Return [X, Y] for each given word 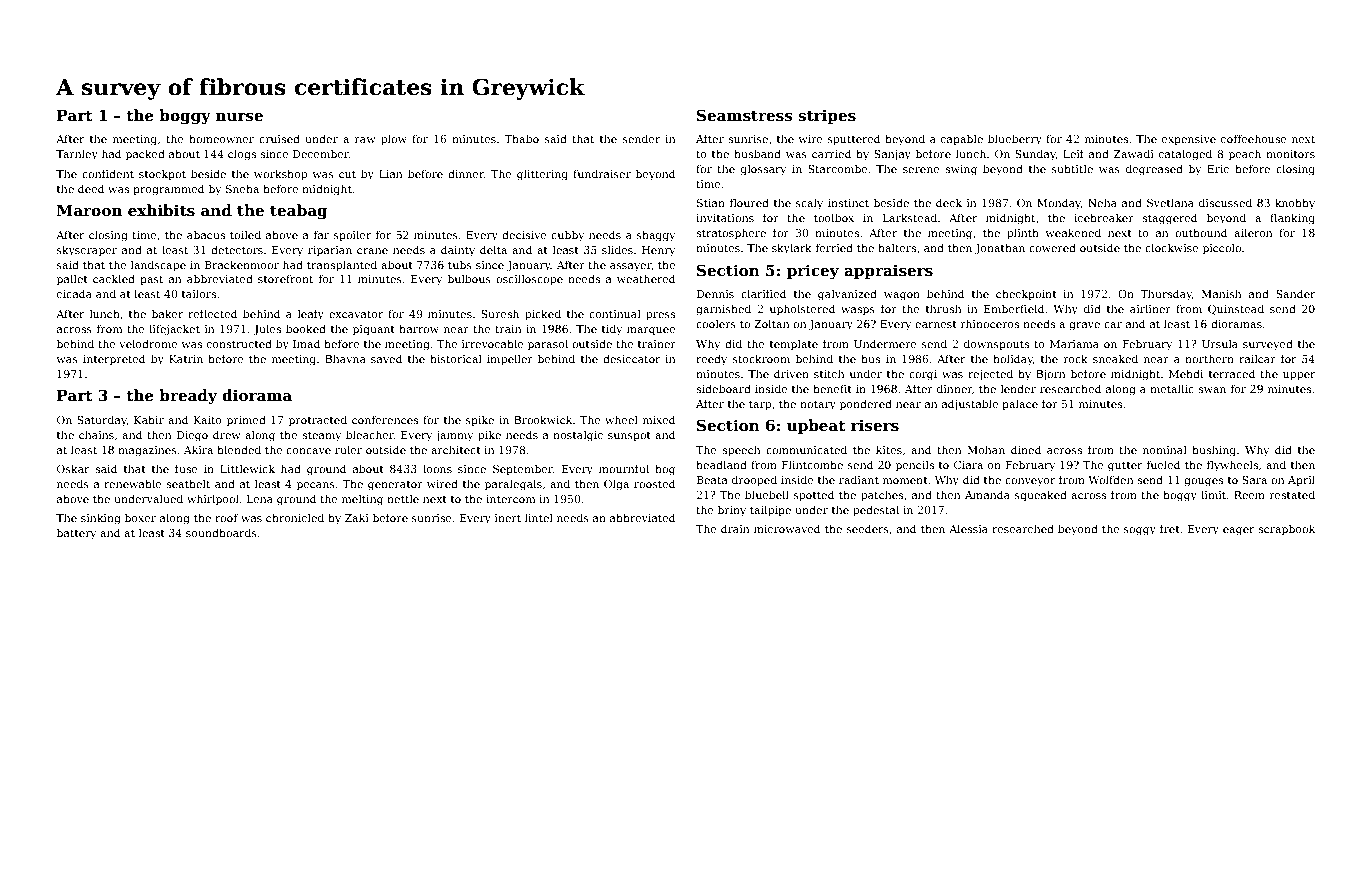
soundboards [221, 532]
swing [961, 170]
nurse [239, 117]
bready [188, 397]
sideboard [723, 388]
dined [1026, 449]
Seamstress [745, 115]
